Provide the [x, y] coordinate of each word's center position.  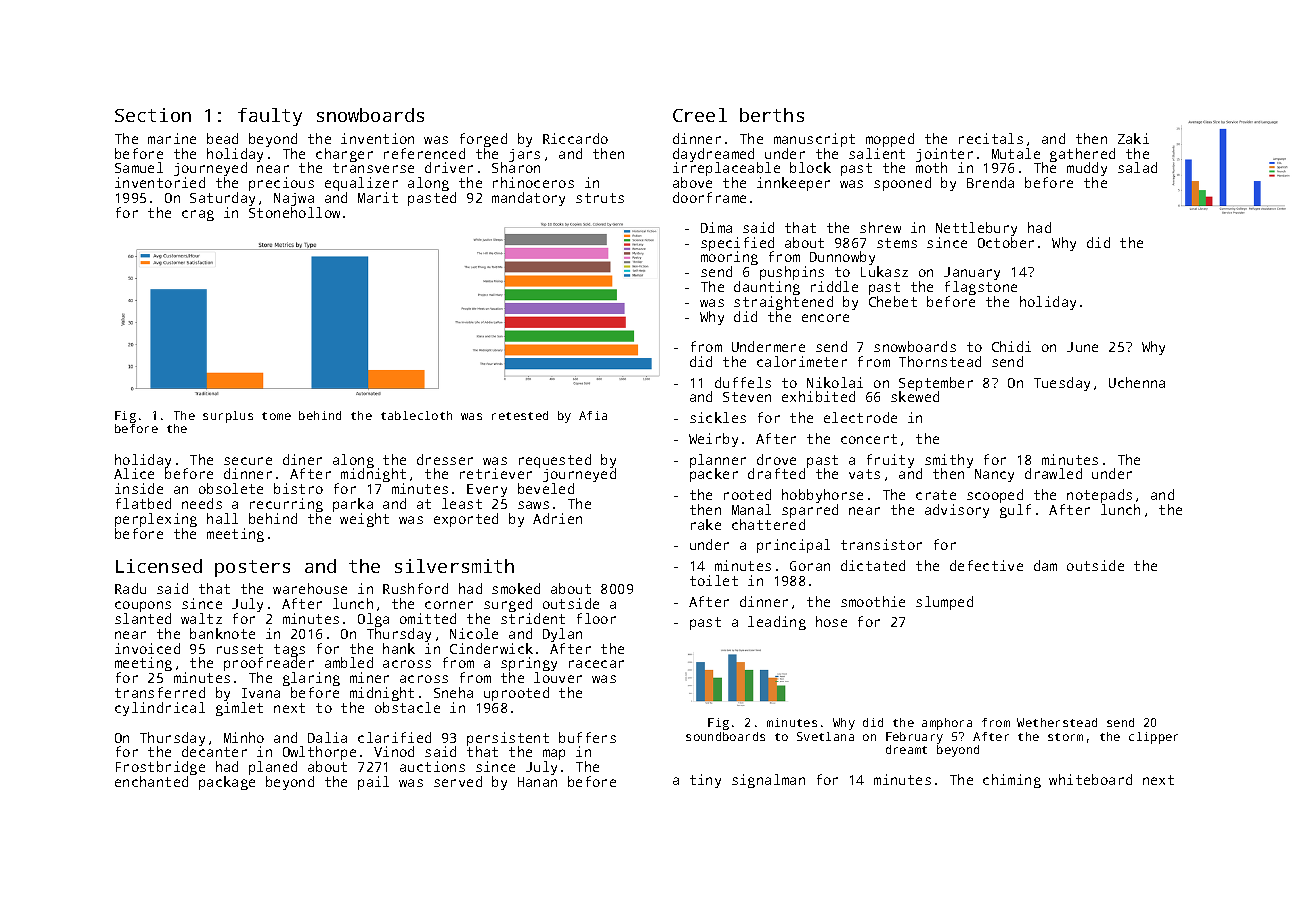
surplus [228, 417]
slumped [944, 603]
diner [302, 459]
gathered [1082, 155]
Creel [700, 115]
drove [776, 459]
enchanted [151, 781]
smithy [949, 461]
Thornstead [940, 361]
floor [596, 618]
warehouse [310, 588]
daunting [767, 288]
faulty [270, 117]
